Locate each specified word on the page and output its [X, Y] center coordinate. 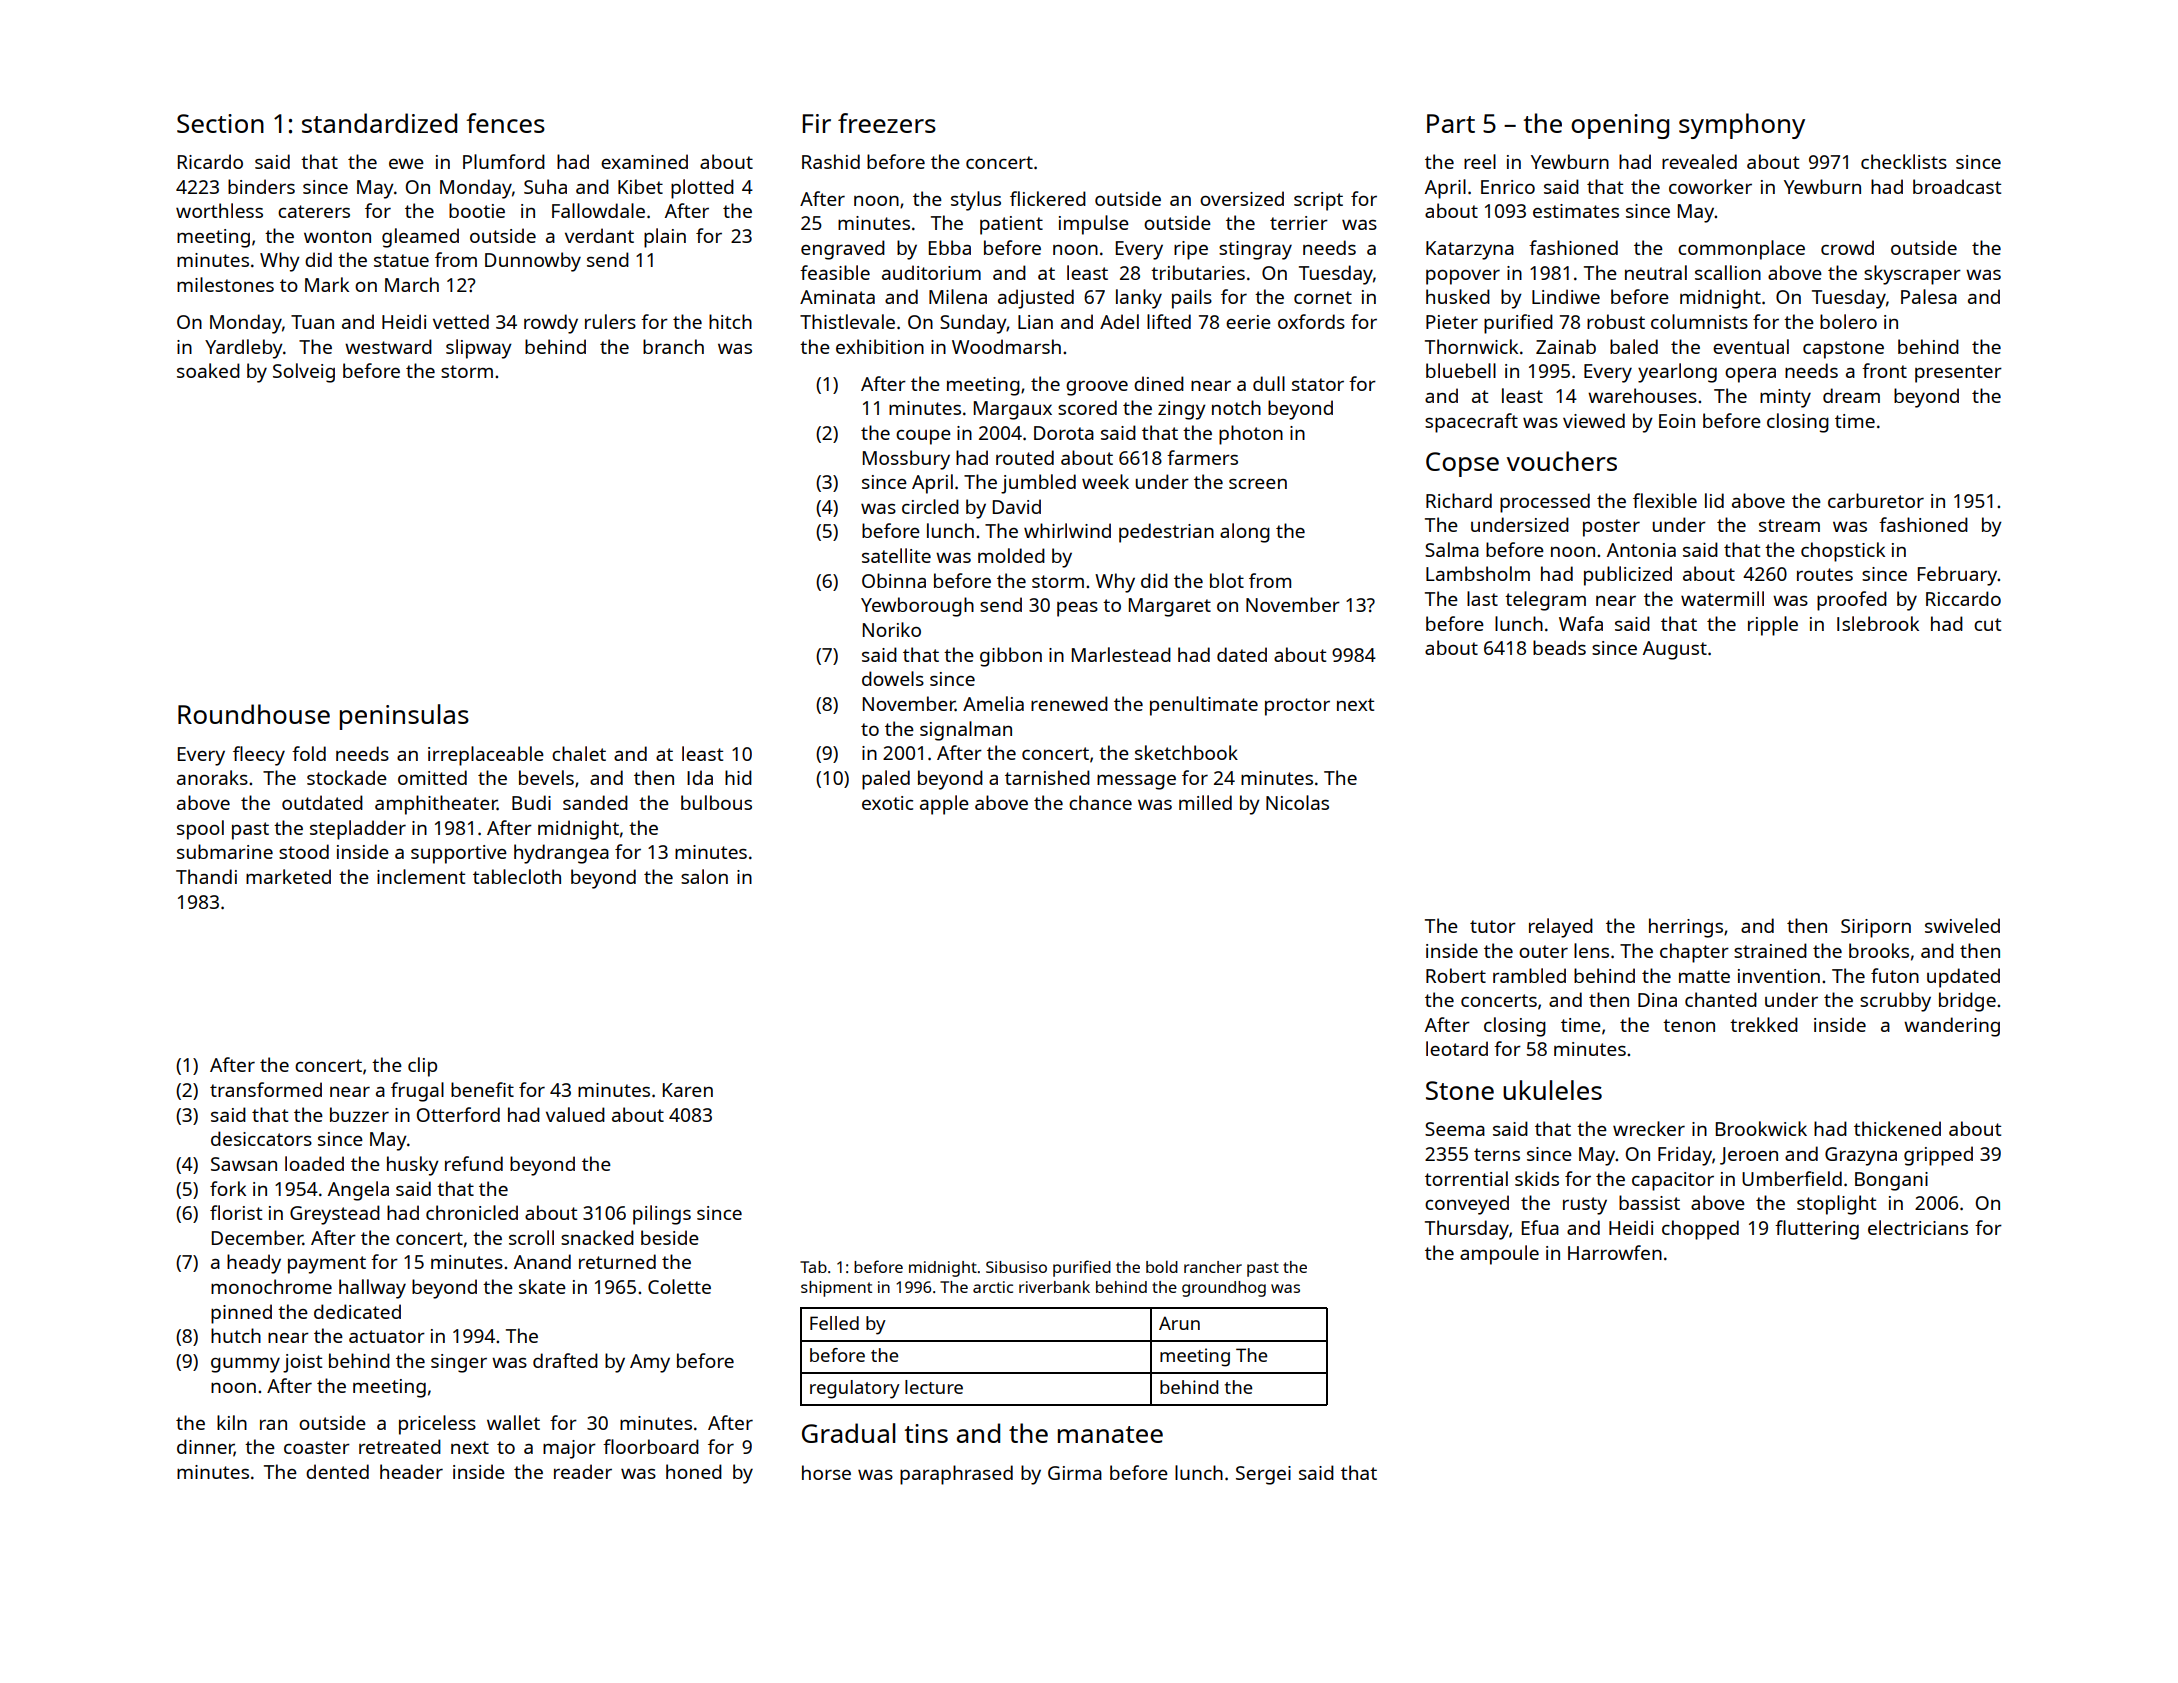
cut [1987, 624]
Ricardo [210, 161]
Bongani [1891, 1181]
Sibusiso [1016, 1267]
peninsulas [404, 717]
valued [575, 1114]
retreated [400, 1446]
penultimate [1204, 706]
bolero [1848, 321]
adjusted [1036, 299]
